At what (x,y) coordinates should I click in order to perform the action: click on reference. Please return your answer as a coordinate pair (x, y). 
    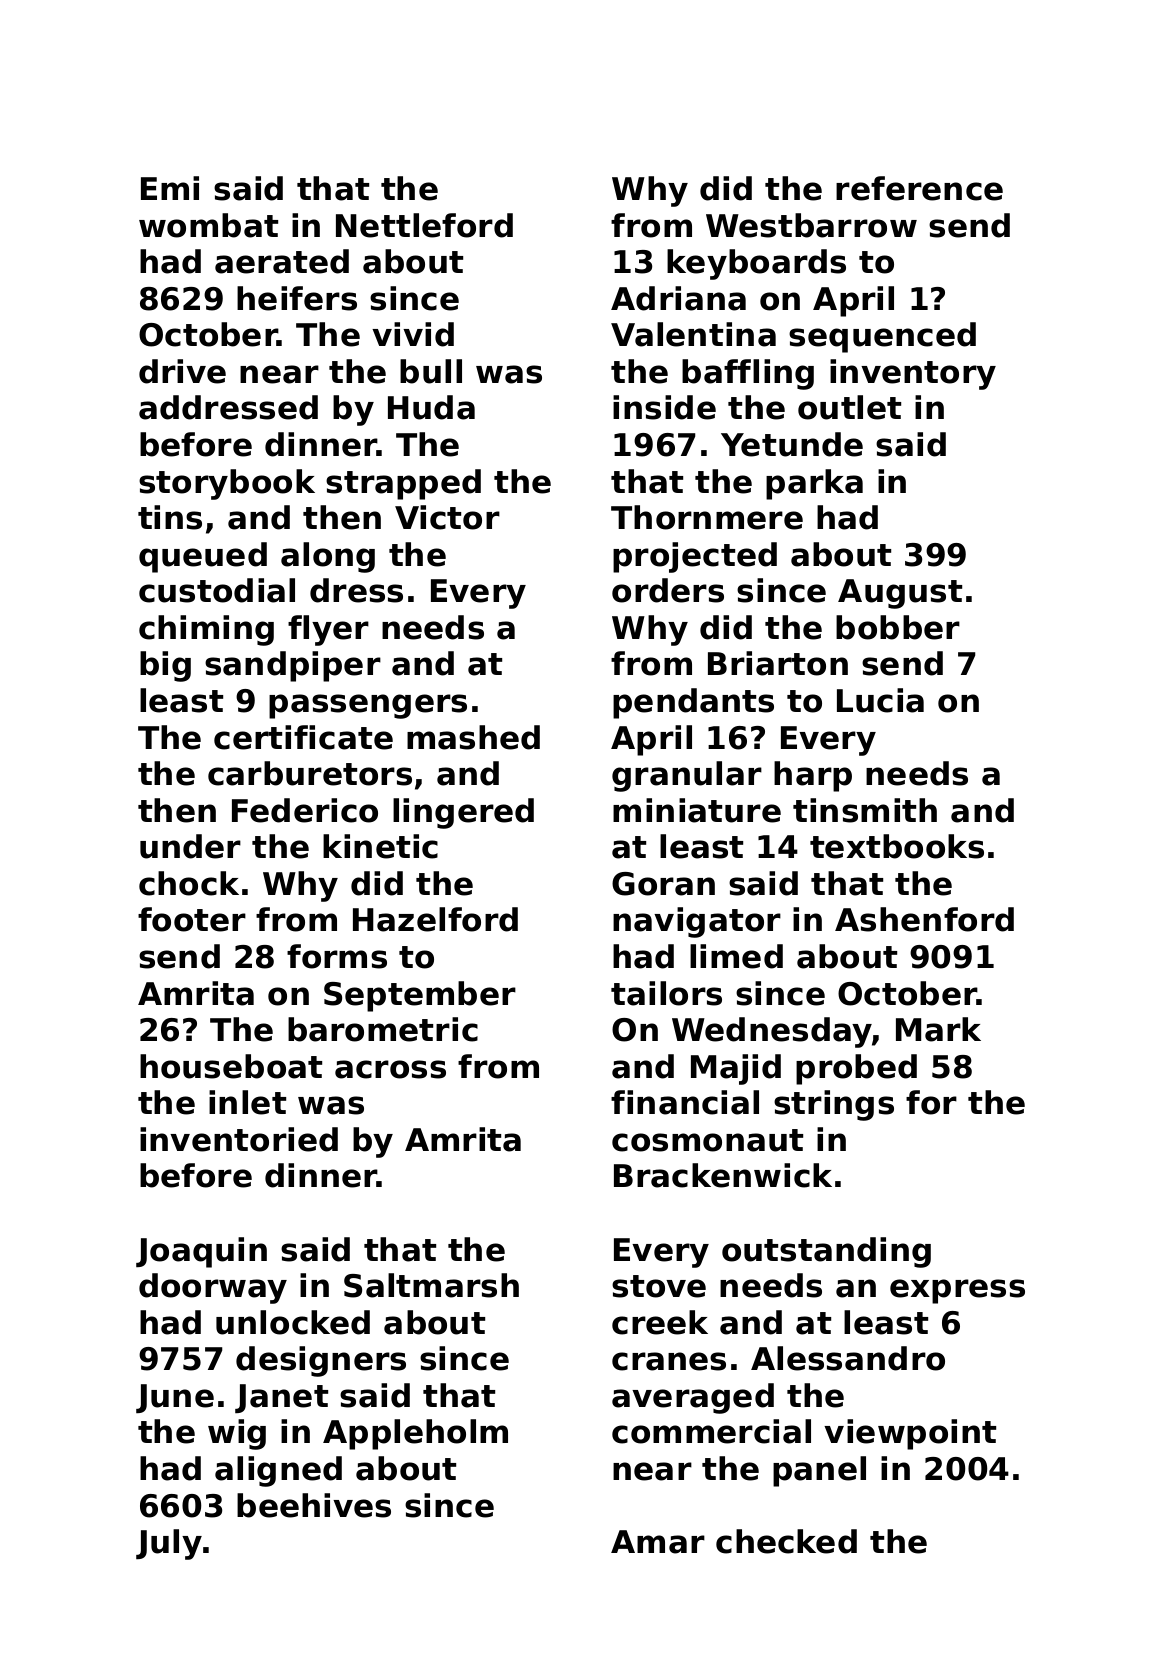
    Looking at the image, I should click on (919, 188).
